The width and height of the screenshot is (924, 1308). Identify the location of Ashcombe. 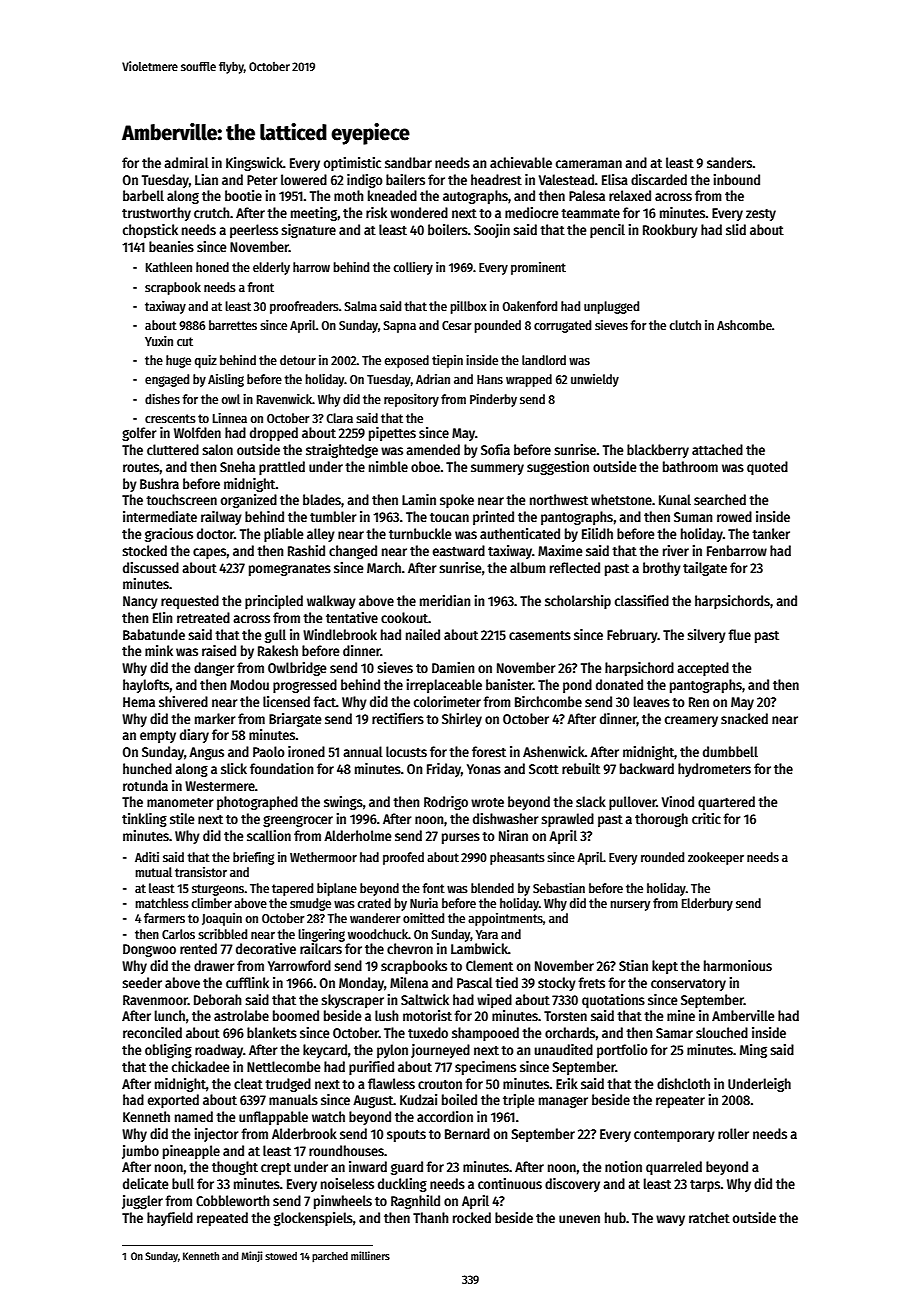
(744, 325).
